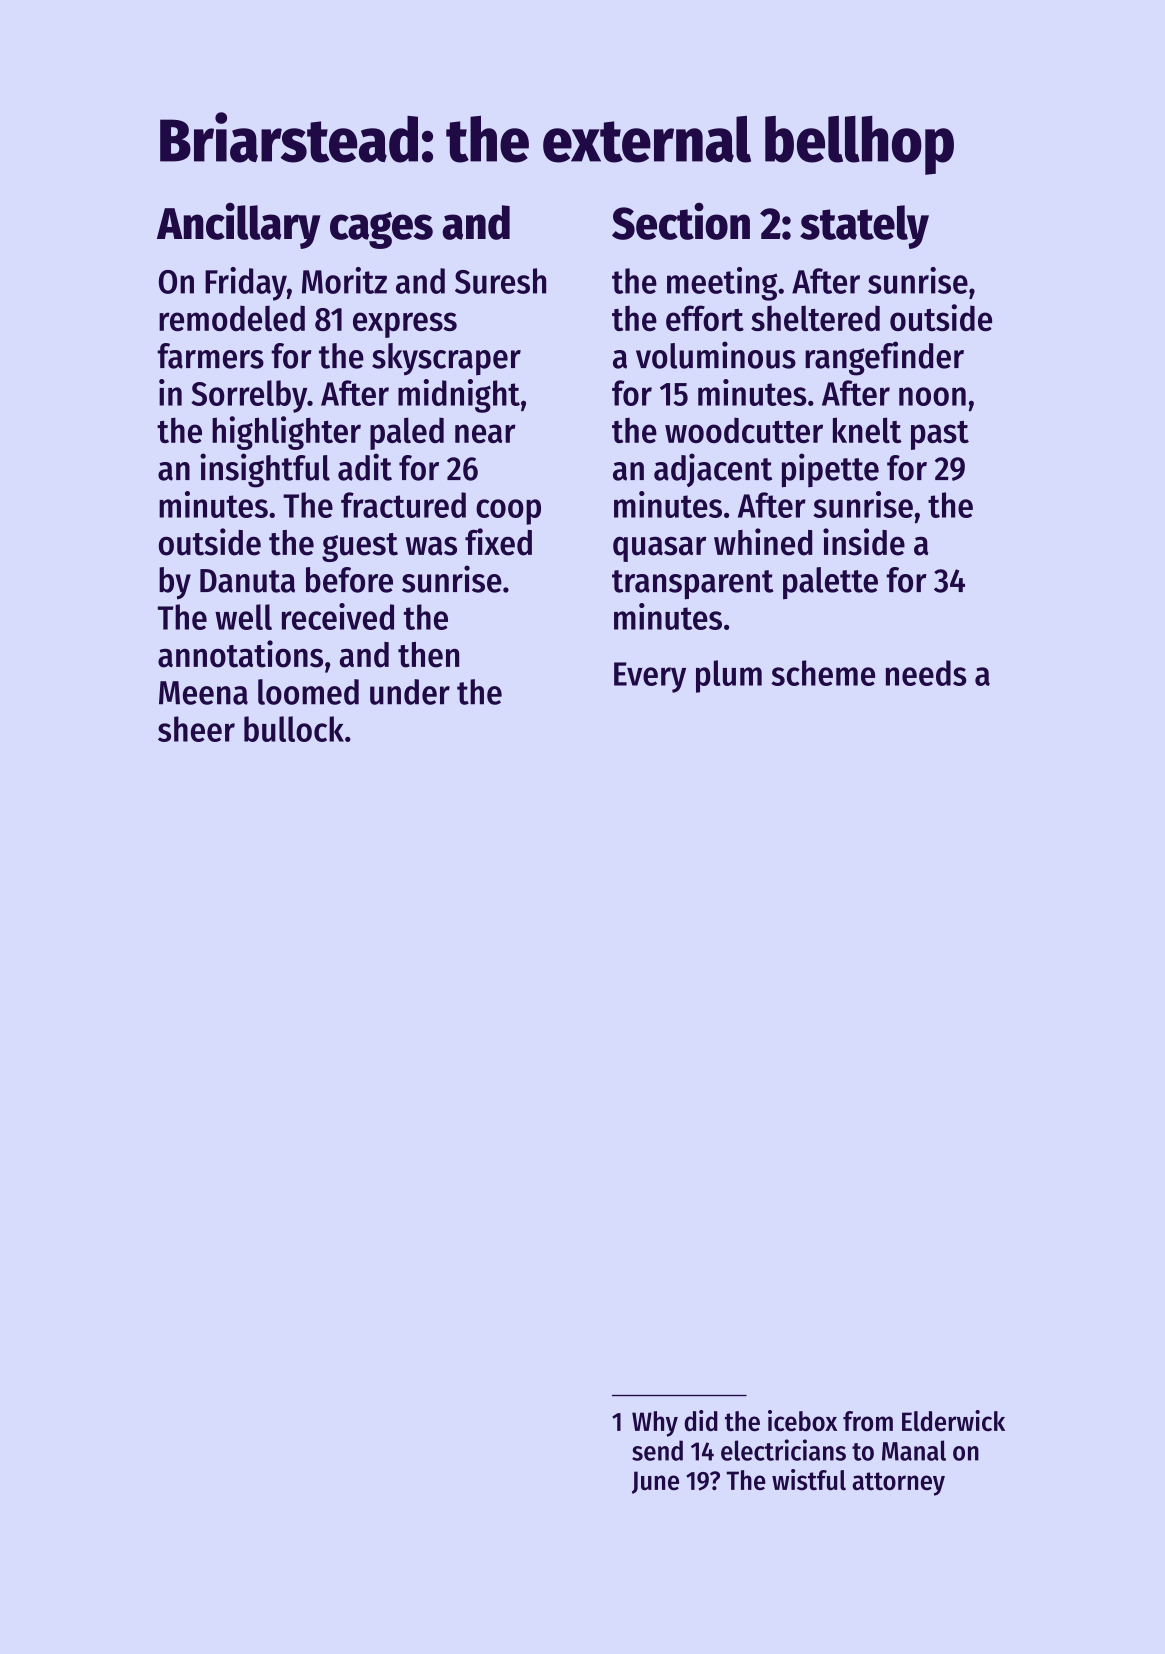 The image size is (1165, 1654). Describe the element at coordinates (655, 1424) in the screenshot. I see `Why` at that location.
